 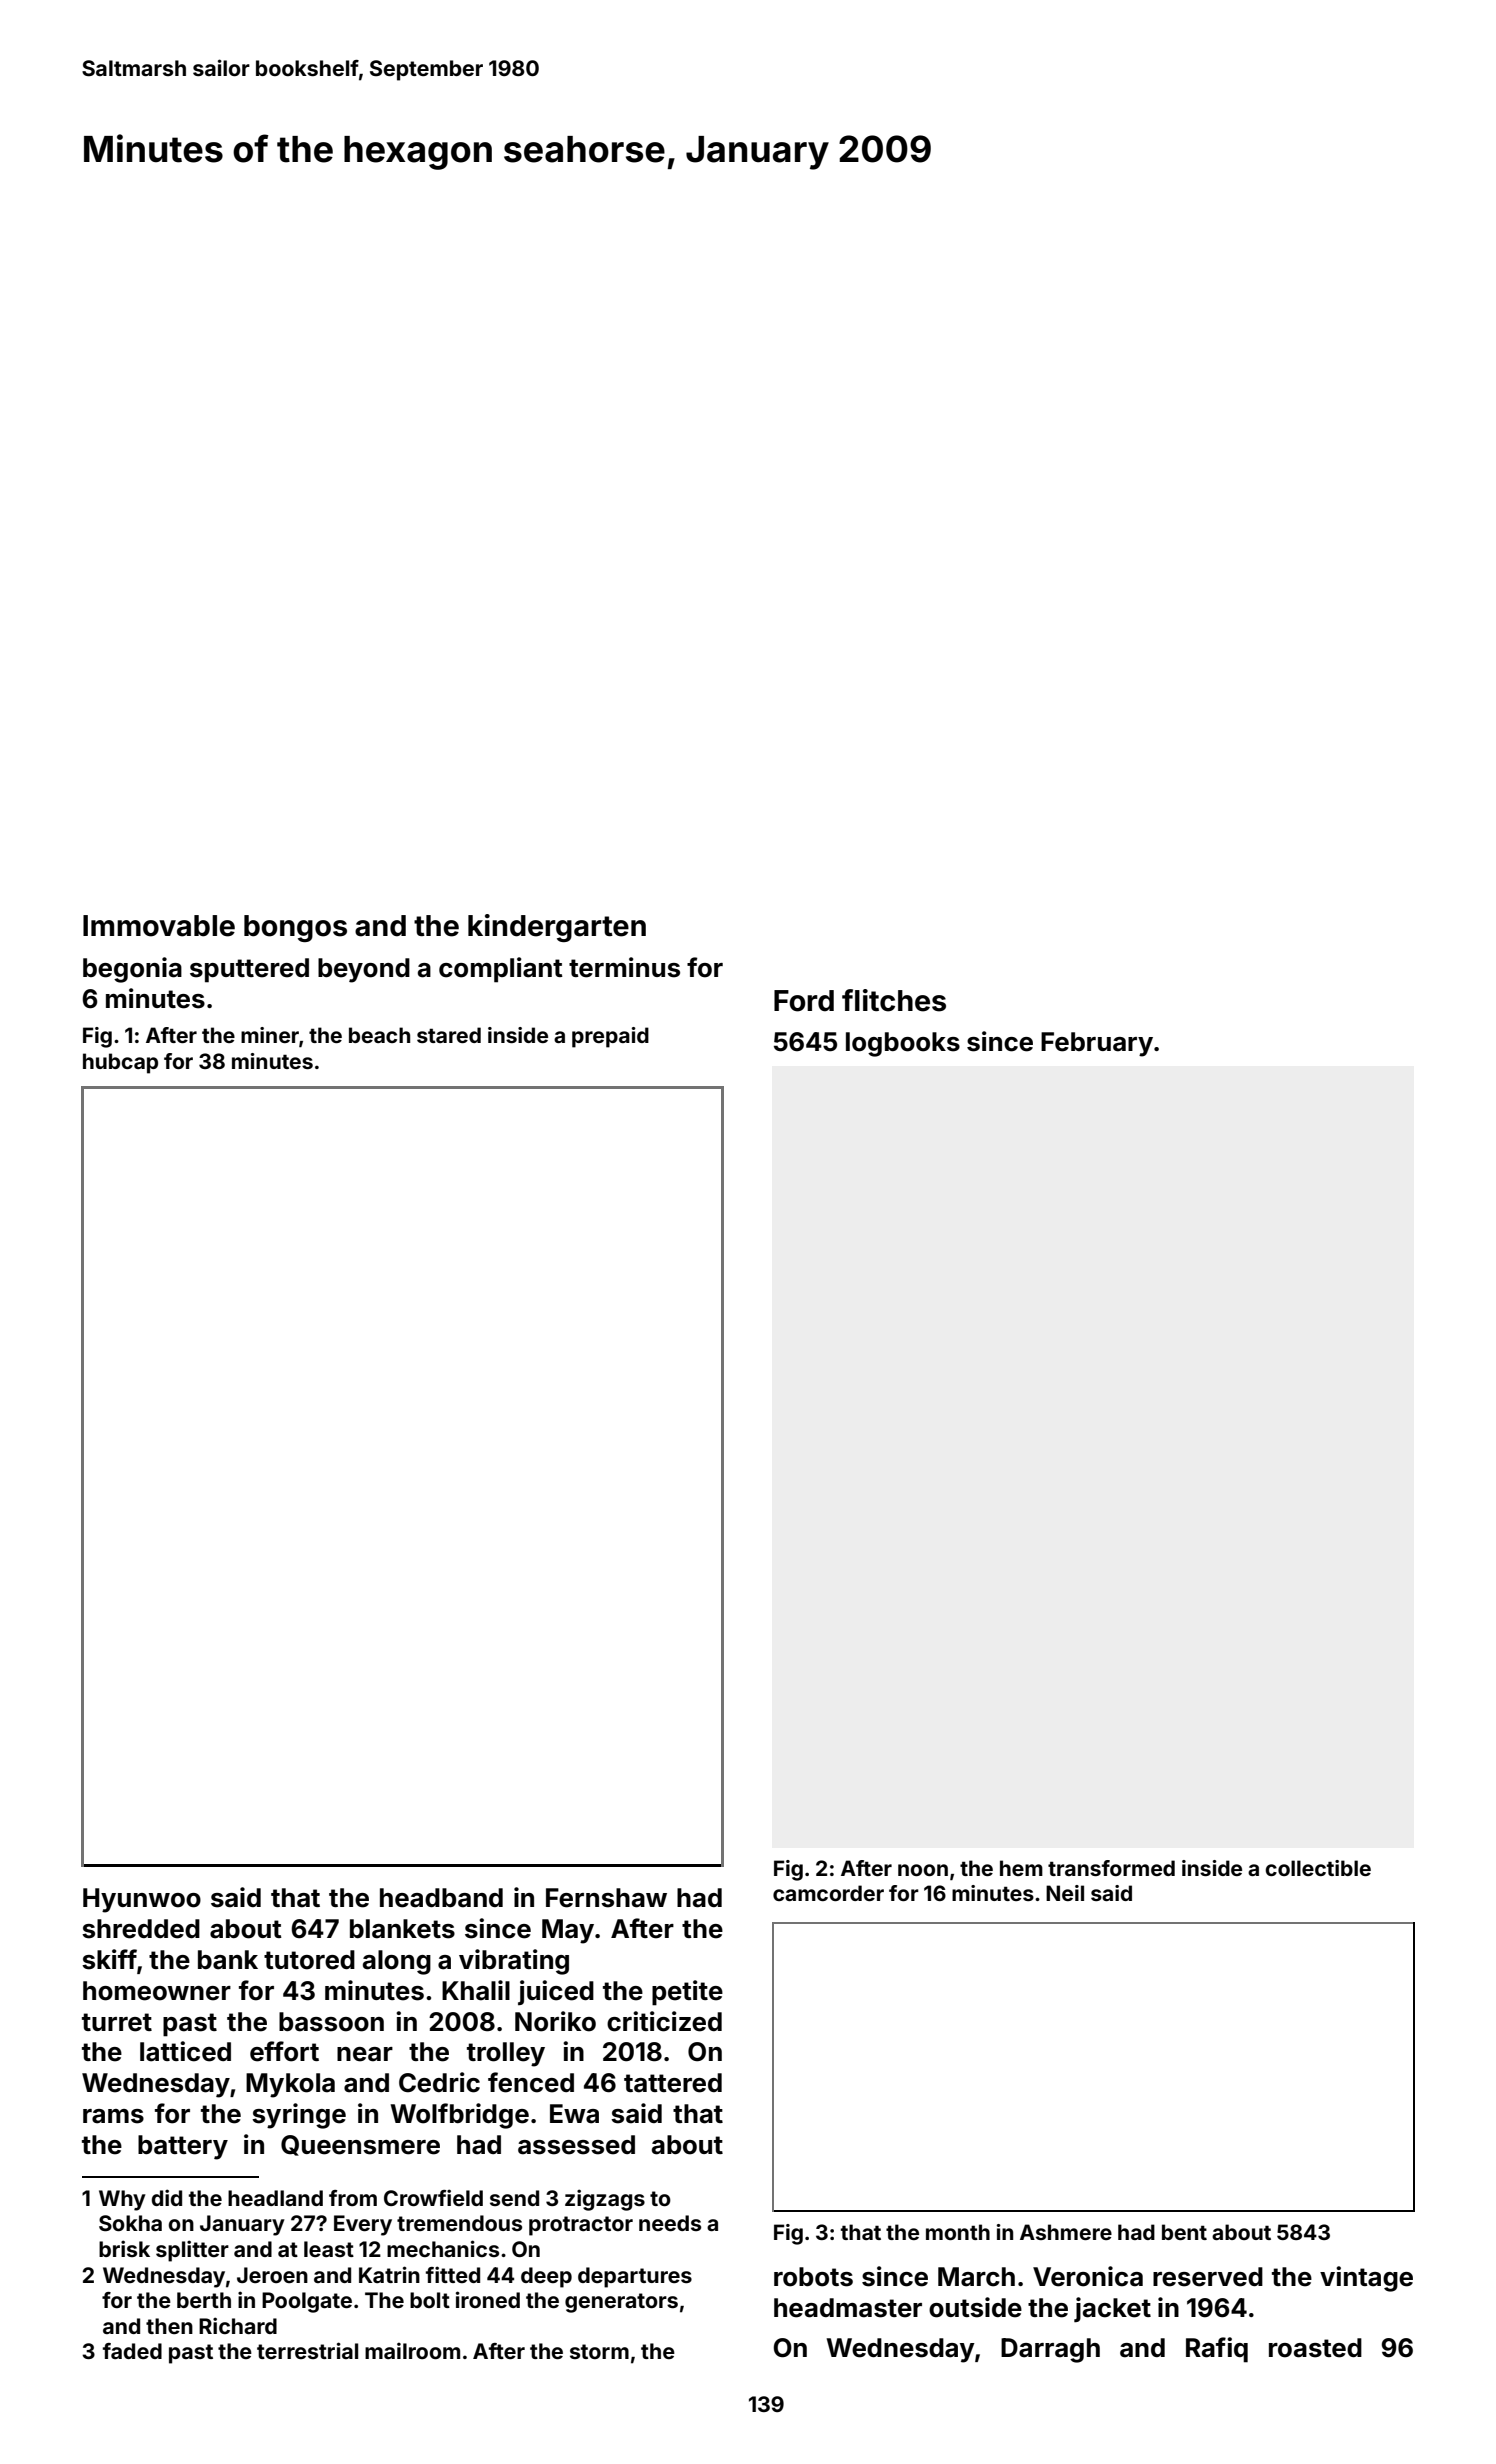 I want to click on terrestrial, so click(x=307, y=2350).
